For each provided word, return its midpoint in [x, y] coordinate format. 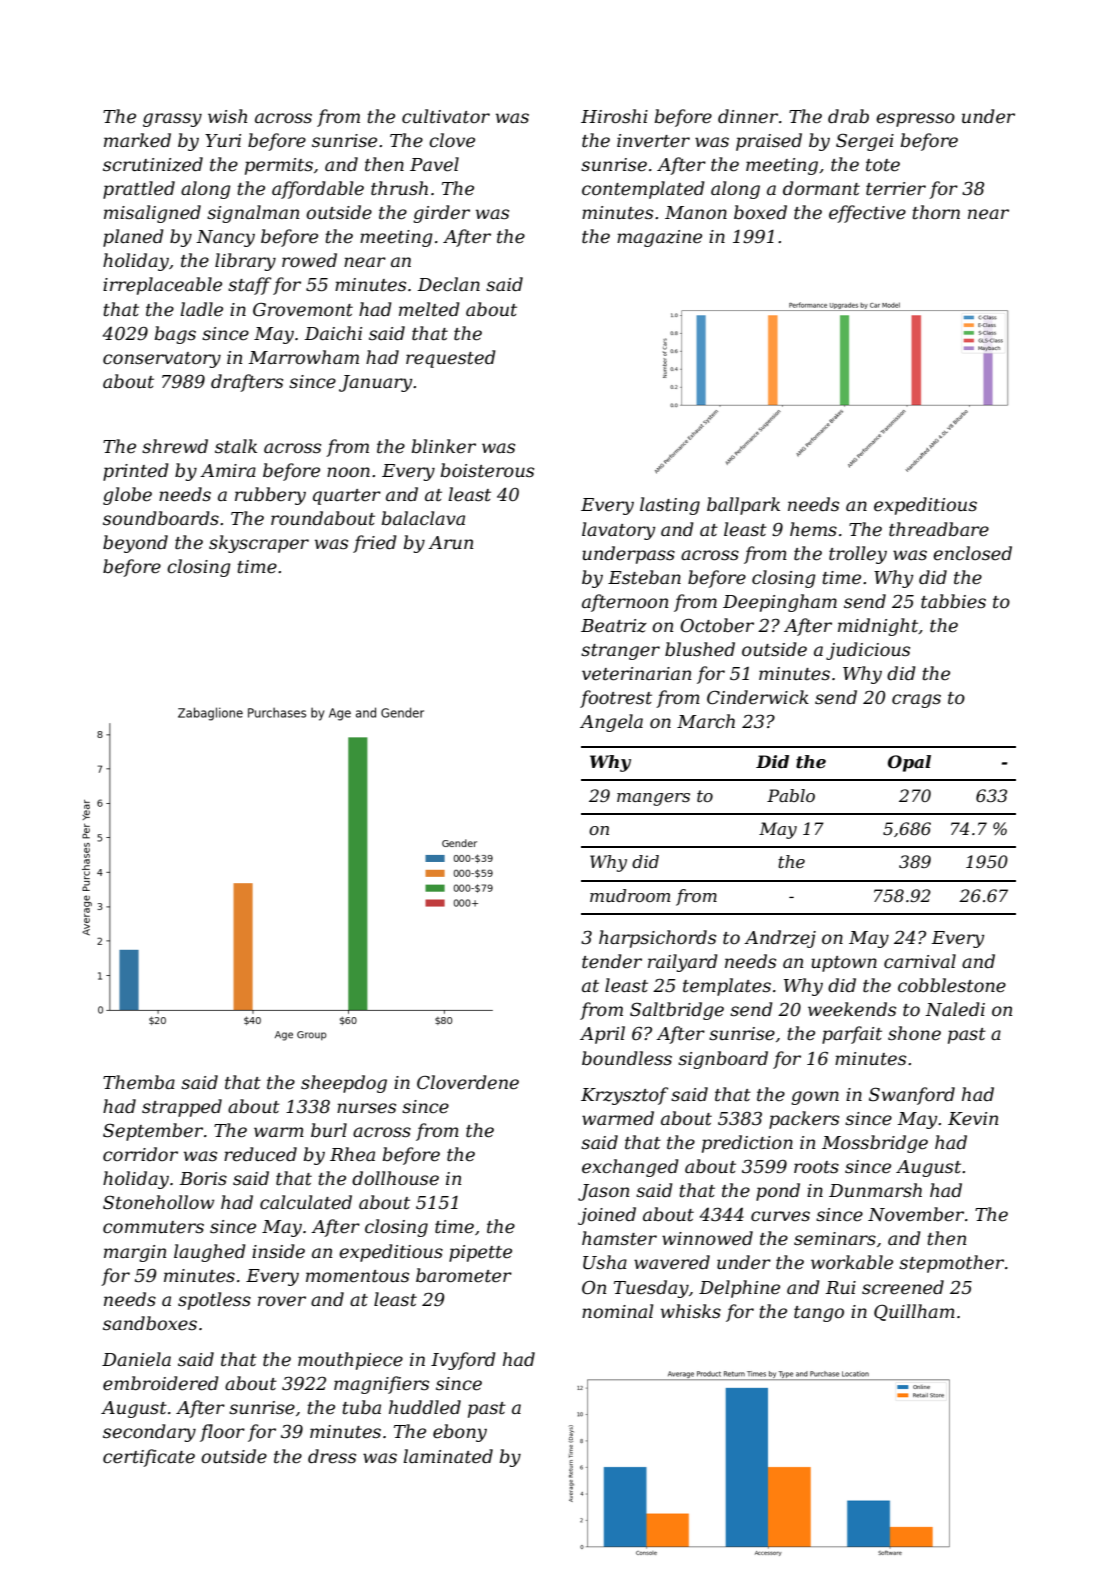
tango [819, 1314]
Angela [611, 723]
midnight [878, 627]
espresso [915, 120]
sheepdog [344, 1084]
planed [133, 238]
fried [375, 544]
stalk [236, 446]
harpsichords [657, 939]
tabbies [953, 601]
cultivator [446, 116]
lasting [670, 506]
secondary [149, 1433]
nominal [617, 1311]
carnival [920, 961]
